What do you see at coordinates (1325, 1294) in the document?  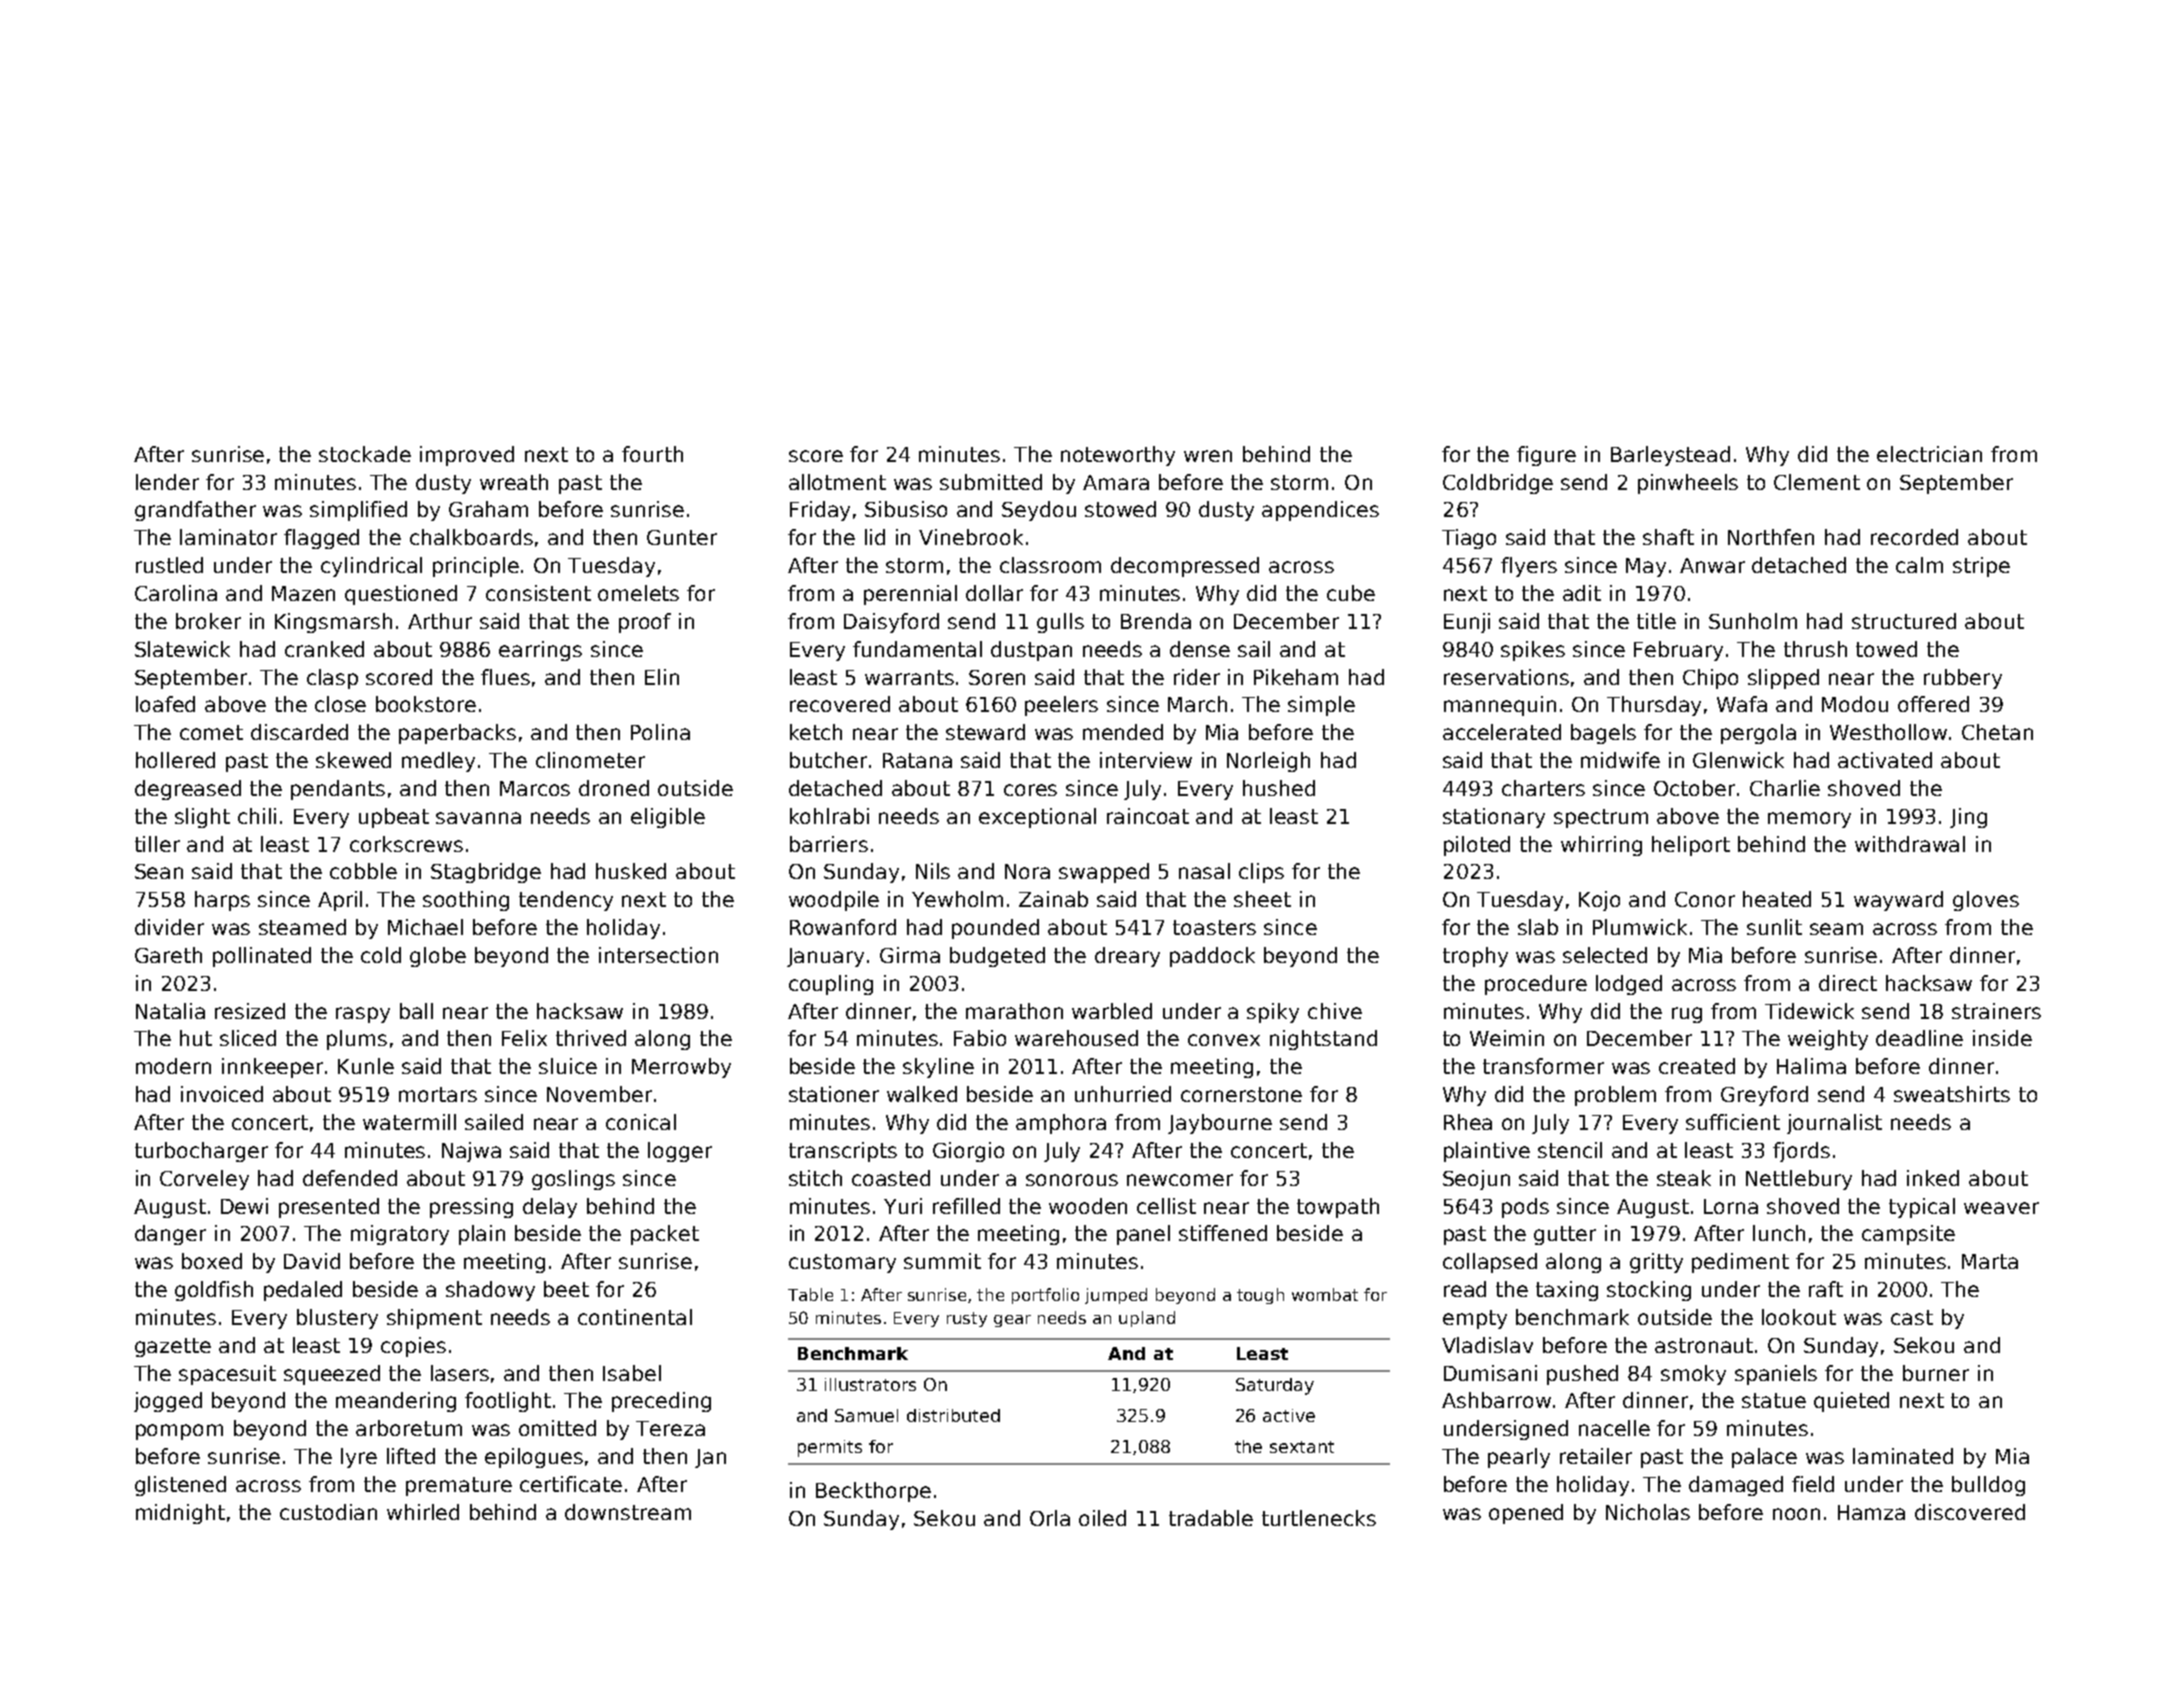 I see `wombat` at bounding box center [1325, 1294].
